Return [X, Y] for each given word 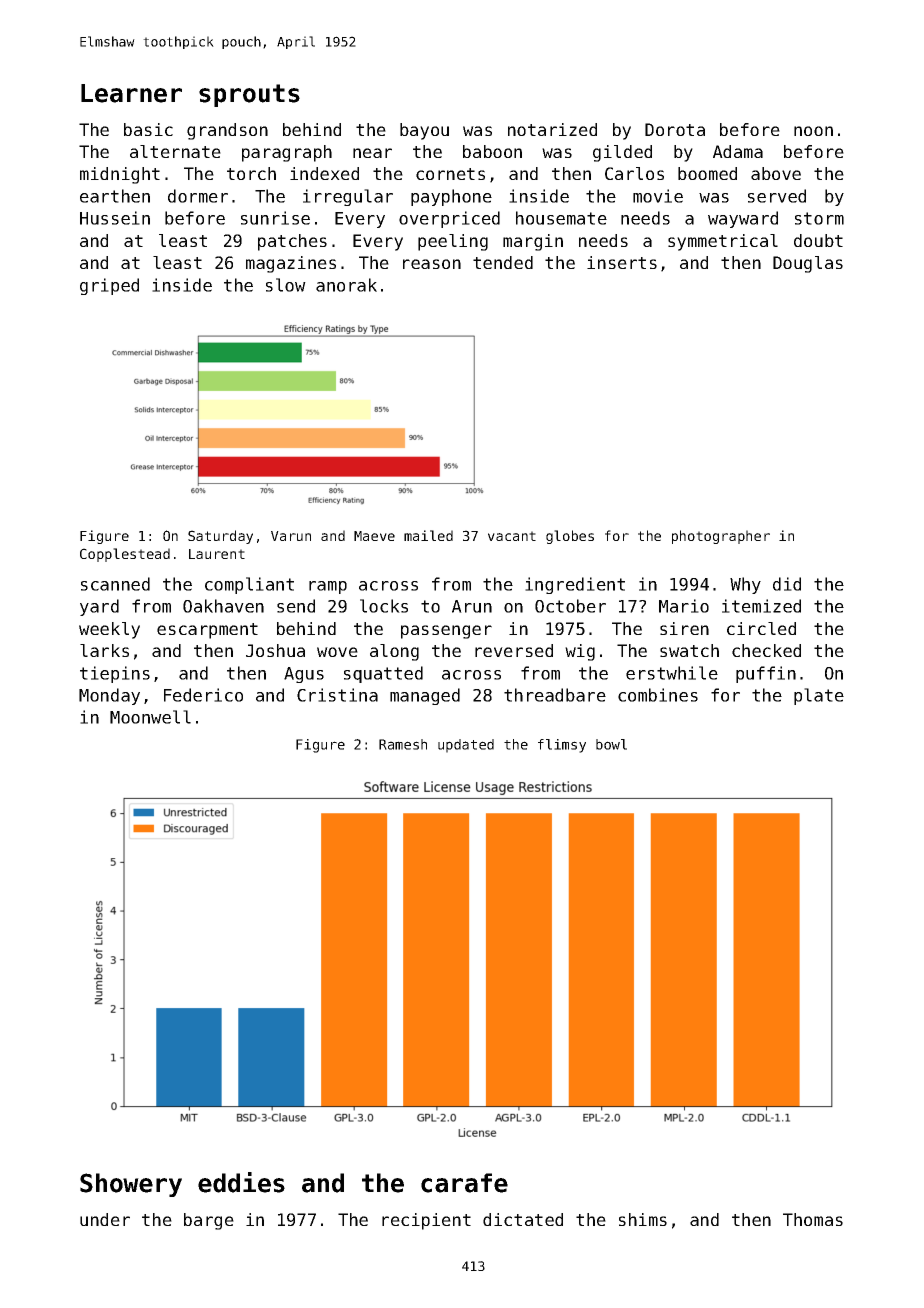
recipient [426, 1221]
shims [643, 1219]
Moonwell [150, 717]
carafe [464, 1183]
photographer [721, 537]
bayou [424, 131]
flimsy [562, 746]
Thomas [813, 1219]
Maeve [374, 536]
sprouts [249, 95]
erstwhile [672, 673]
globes [570, 537]
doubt [818, 240]
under [105, 1219]
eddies [241, 1182]
